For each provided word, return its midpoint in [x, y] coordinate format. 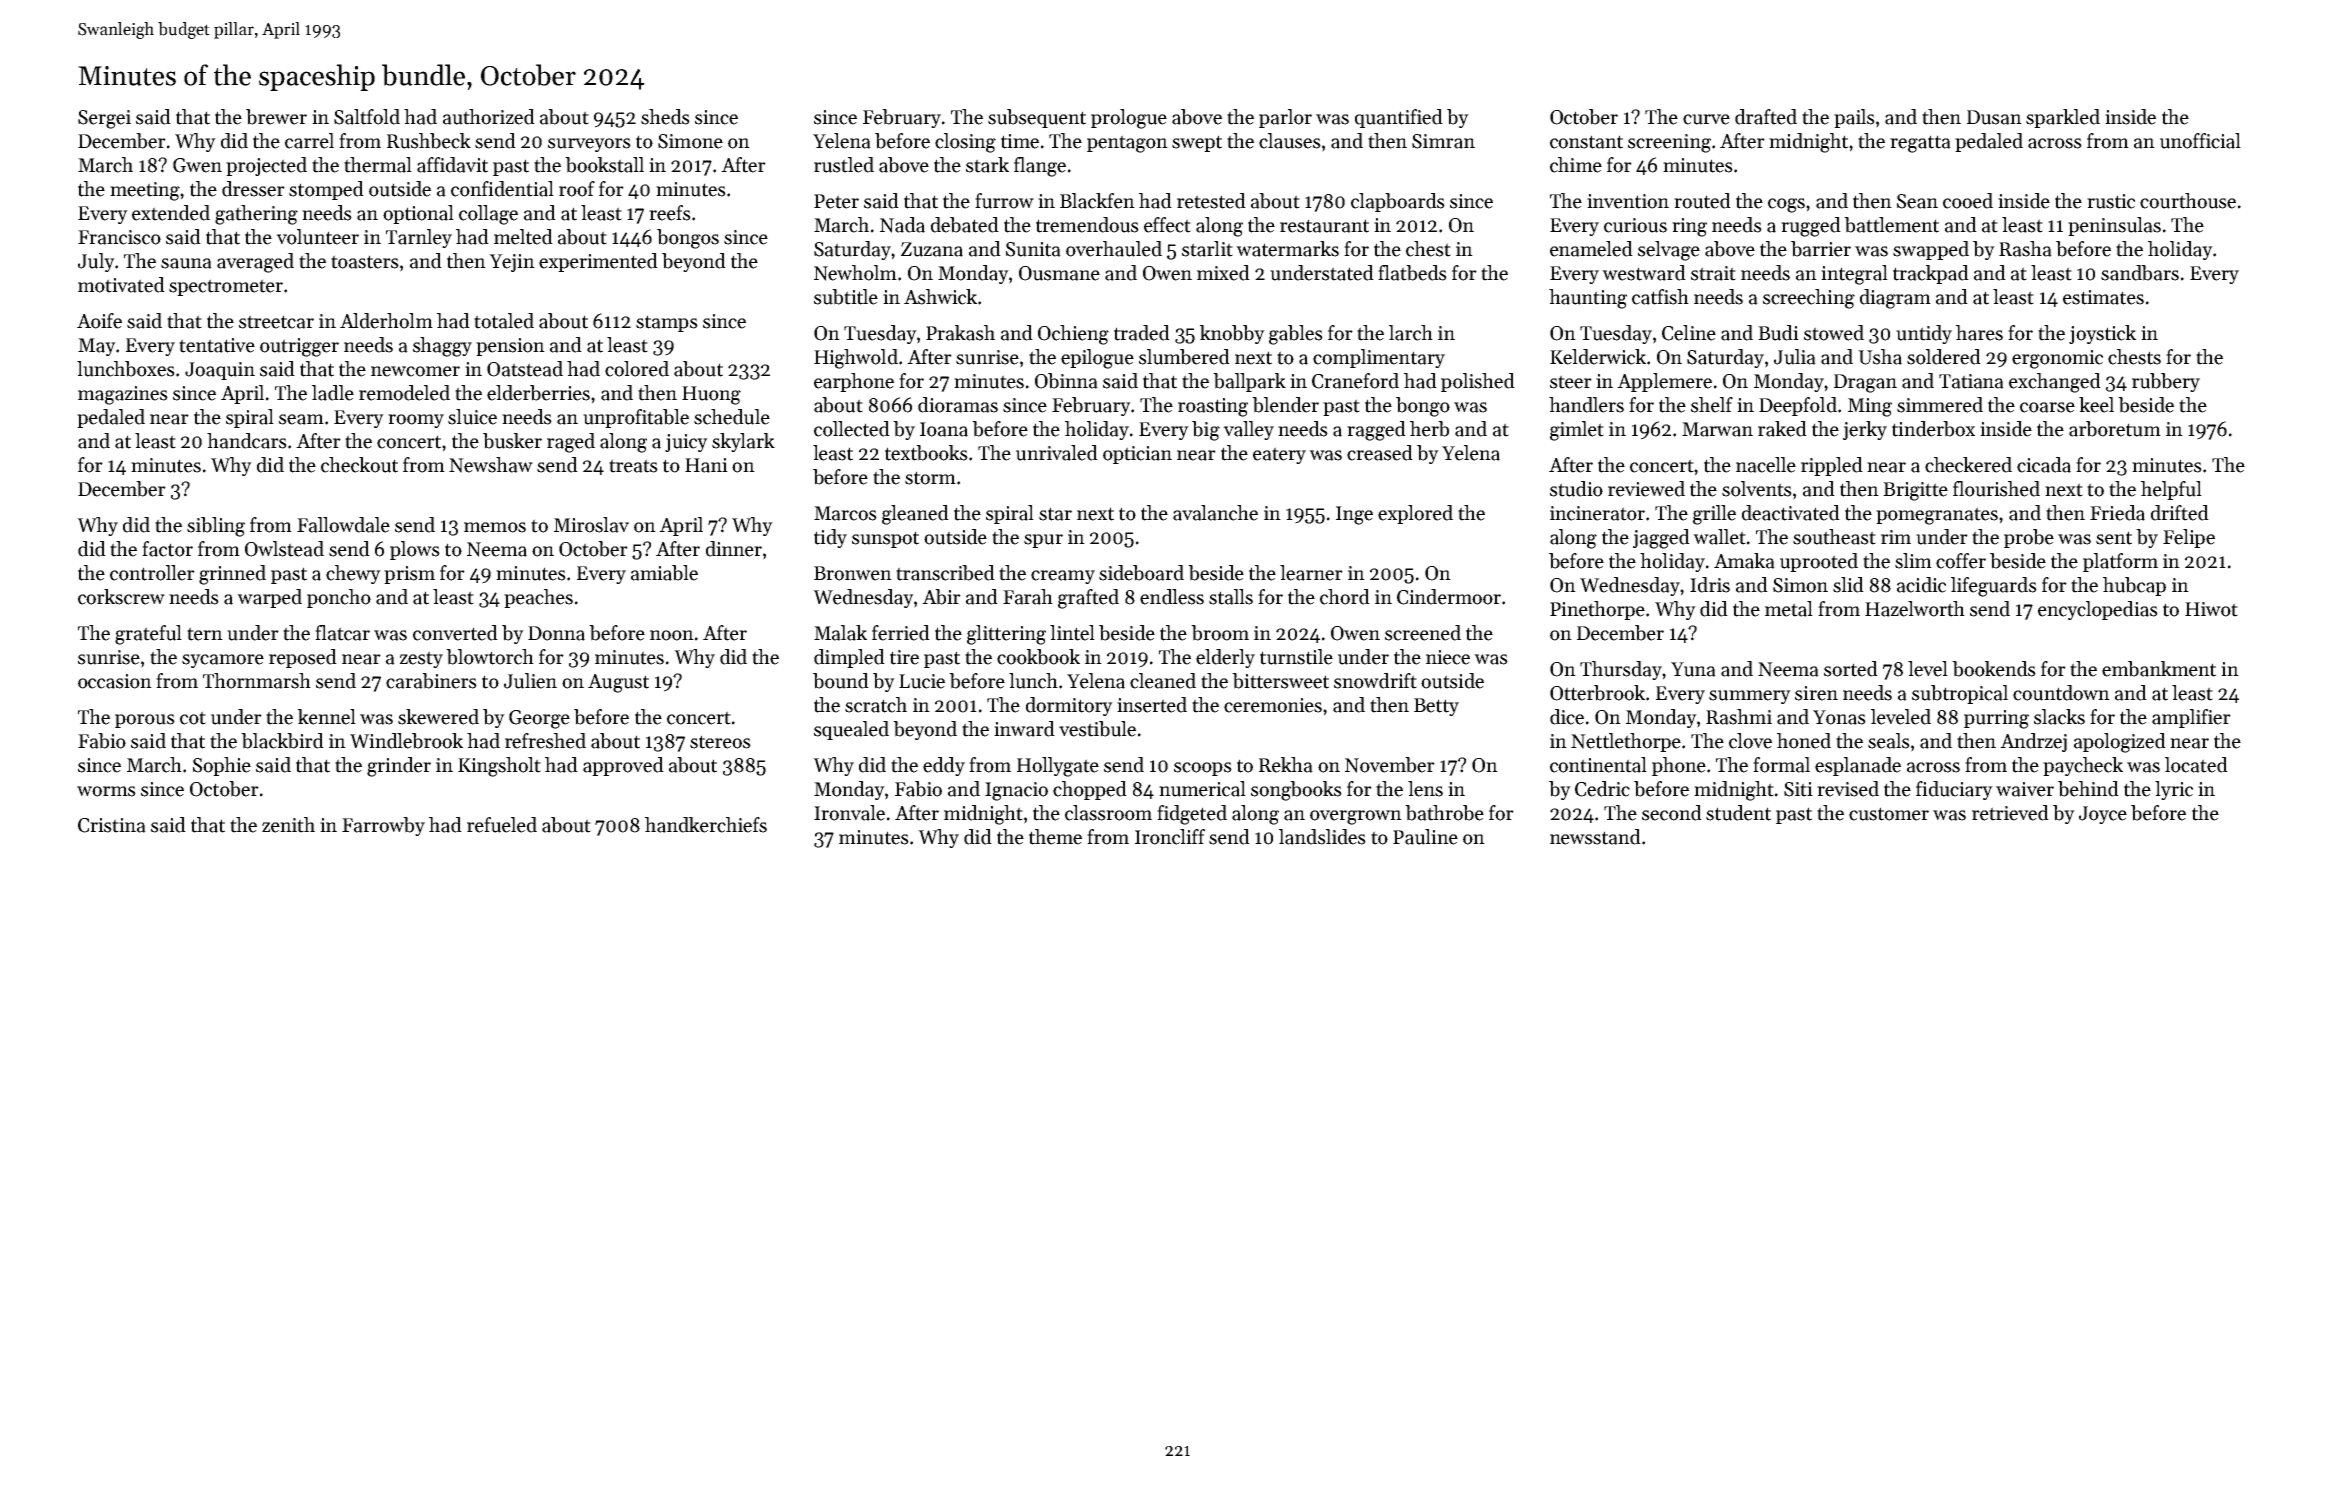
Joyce [2103, 815]
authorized [489, 117]
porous [145, 721]
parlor [1285, 118]
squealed [851, 730]
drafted [1766, 117]
